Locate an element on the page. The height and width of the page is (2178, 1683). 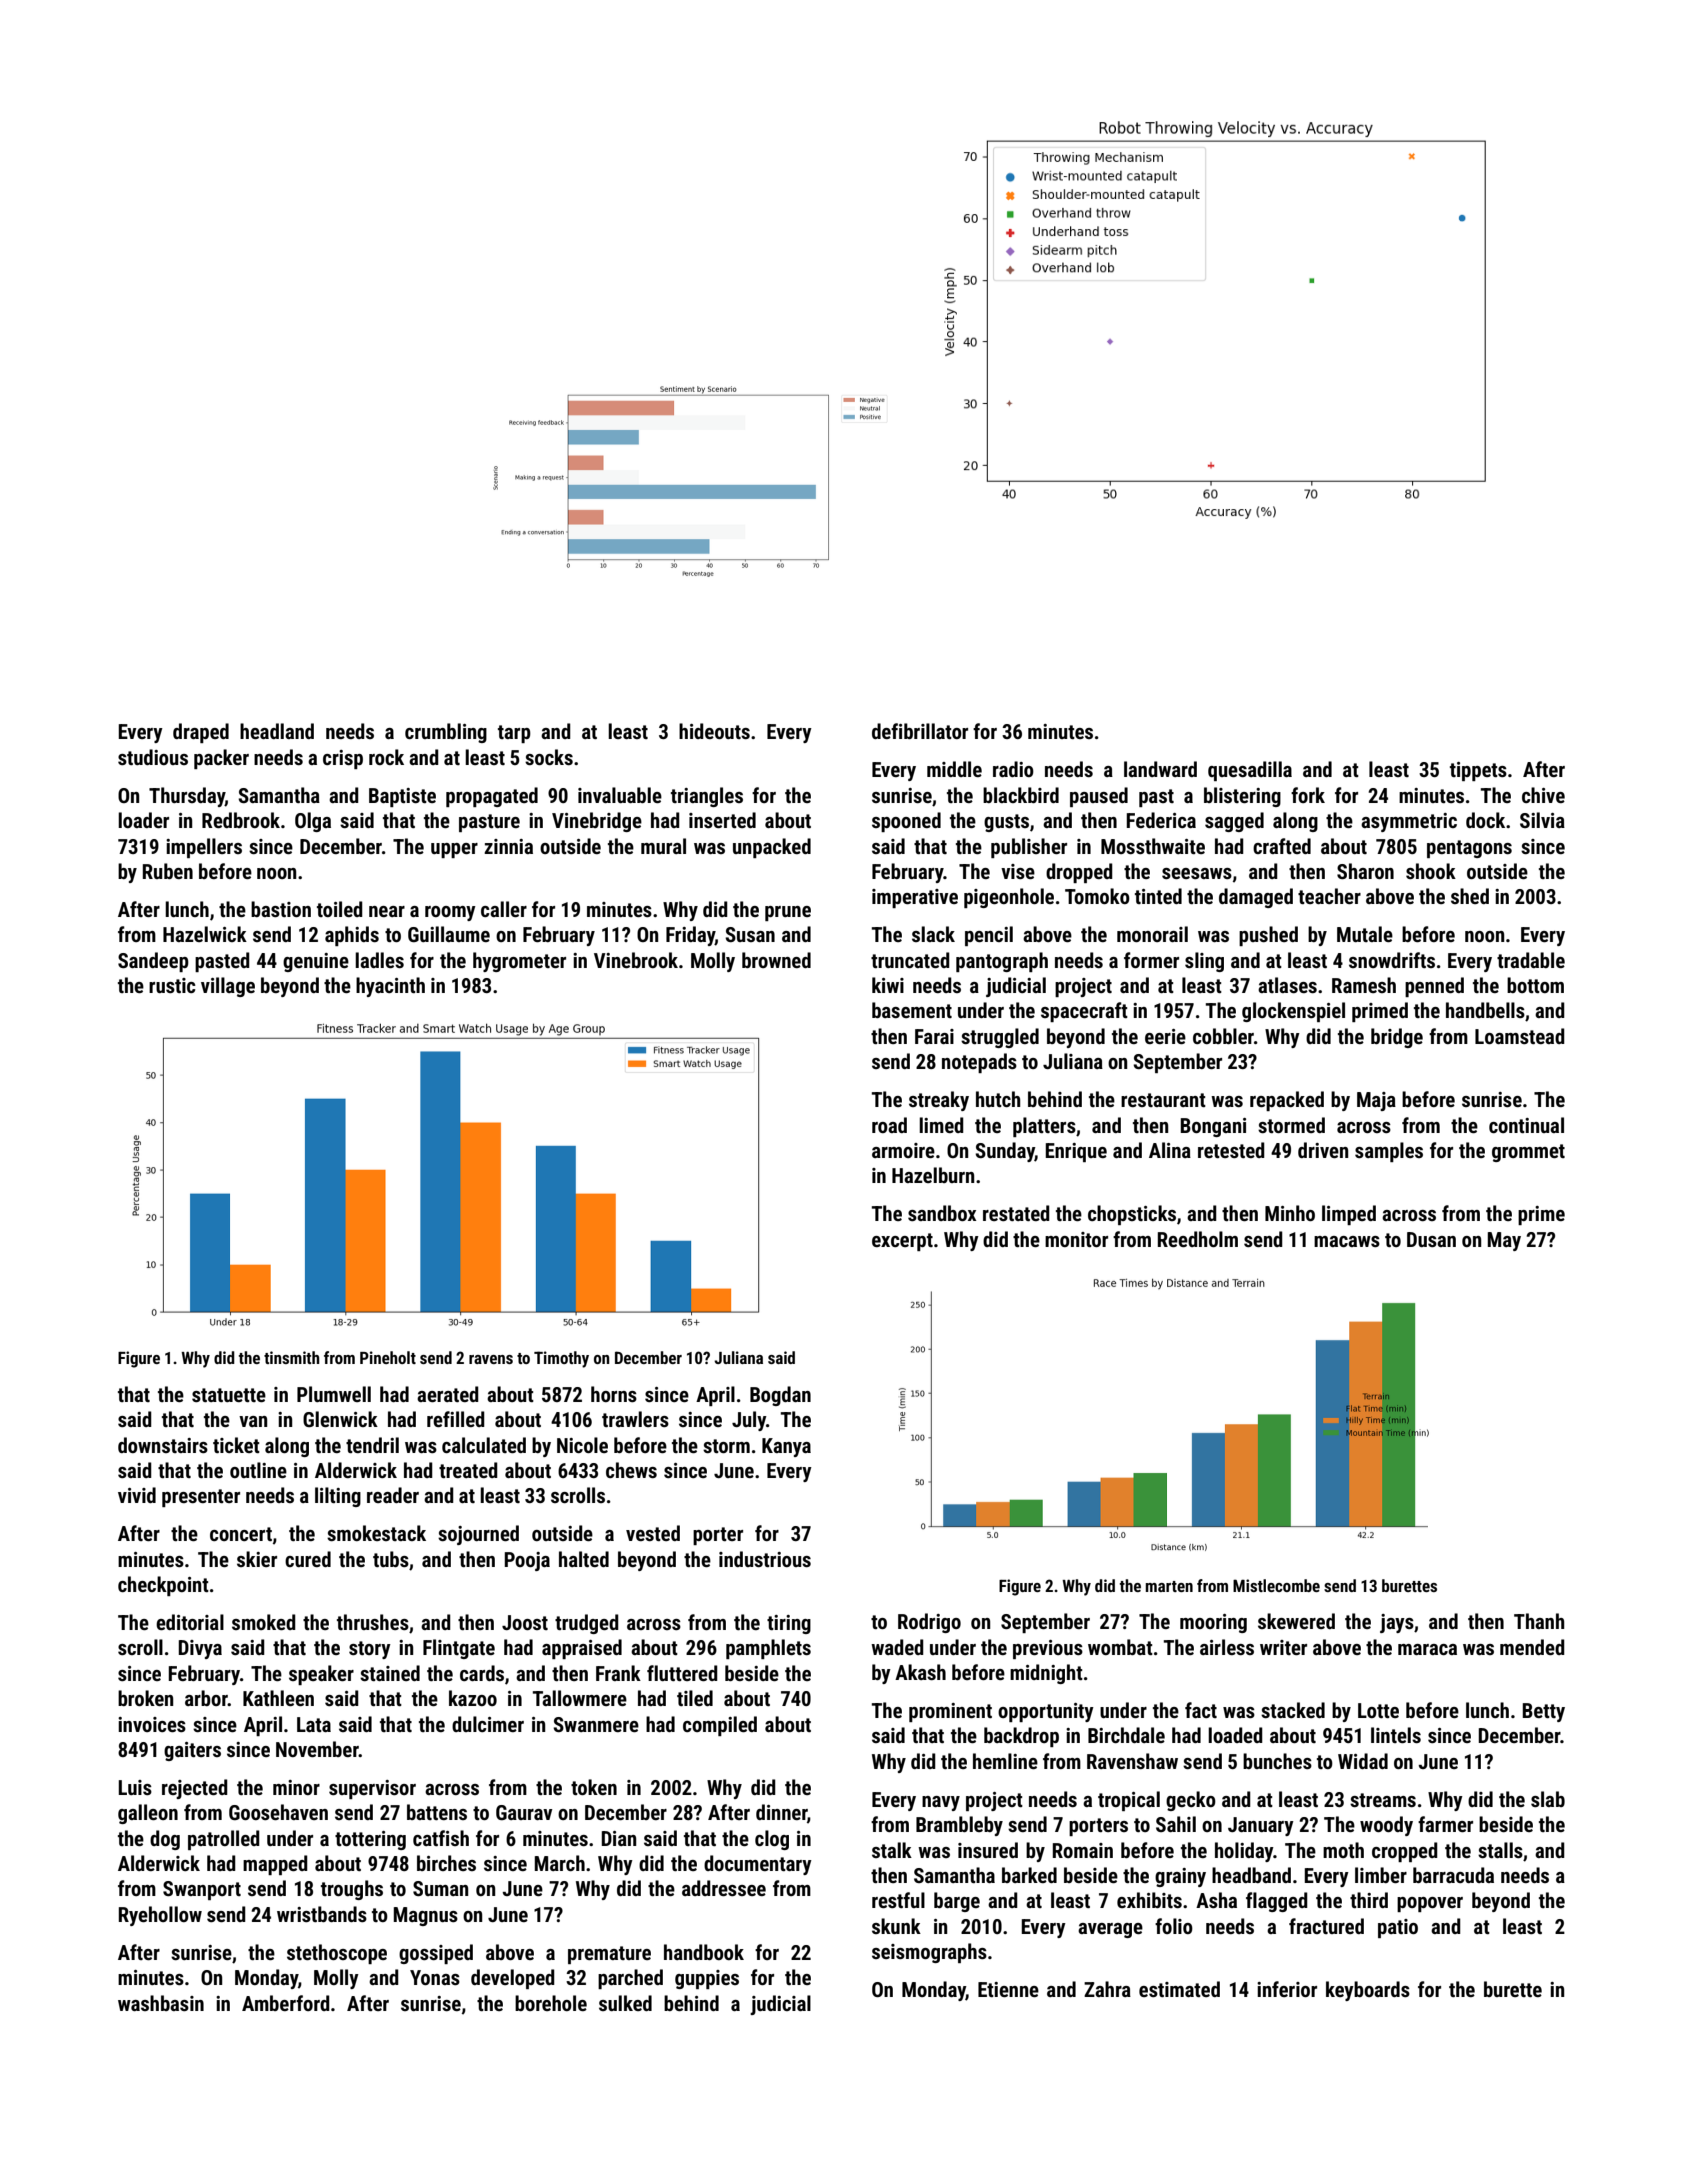
guppies is located at coordinates (707, 1979).
